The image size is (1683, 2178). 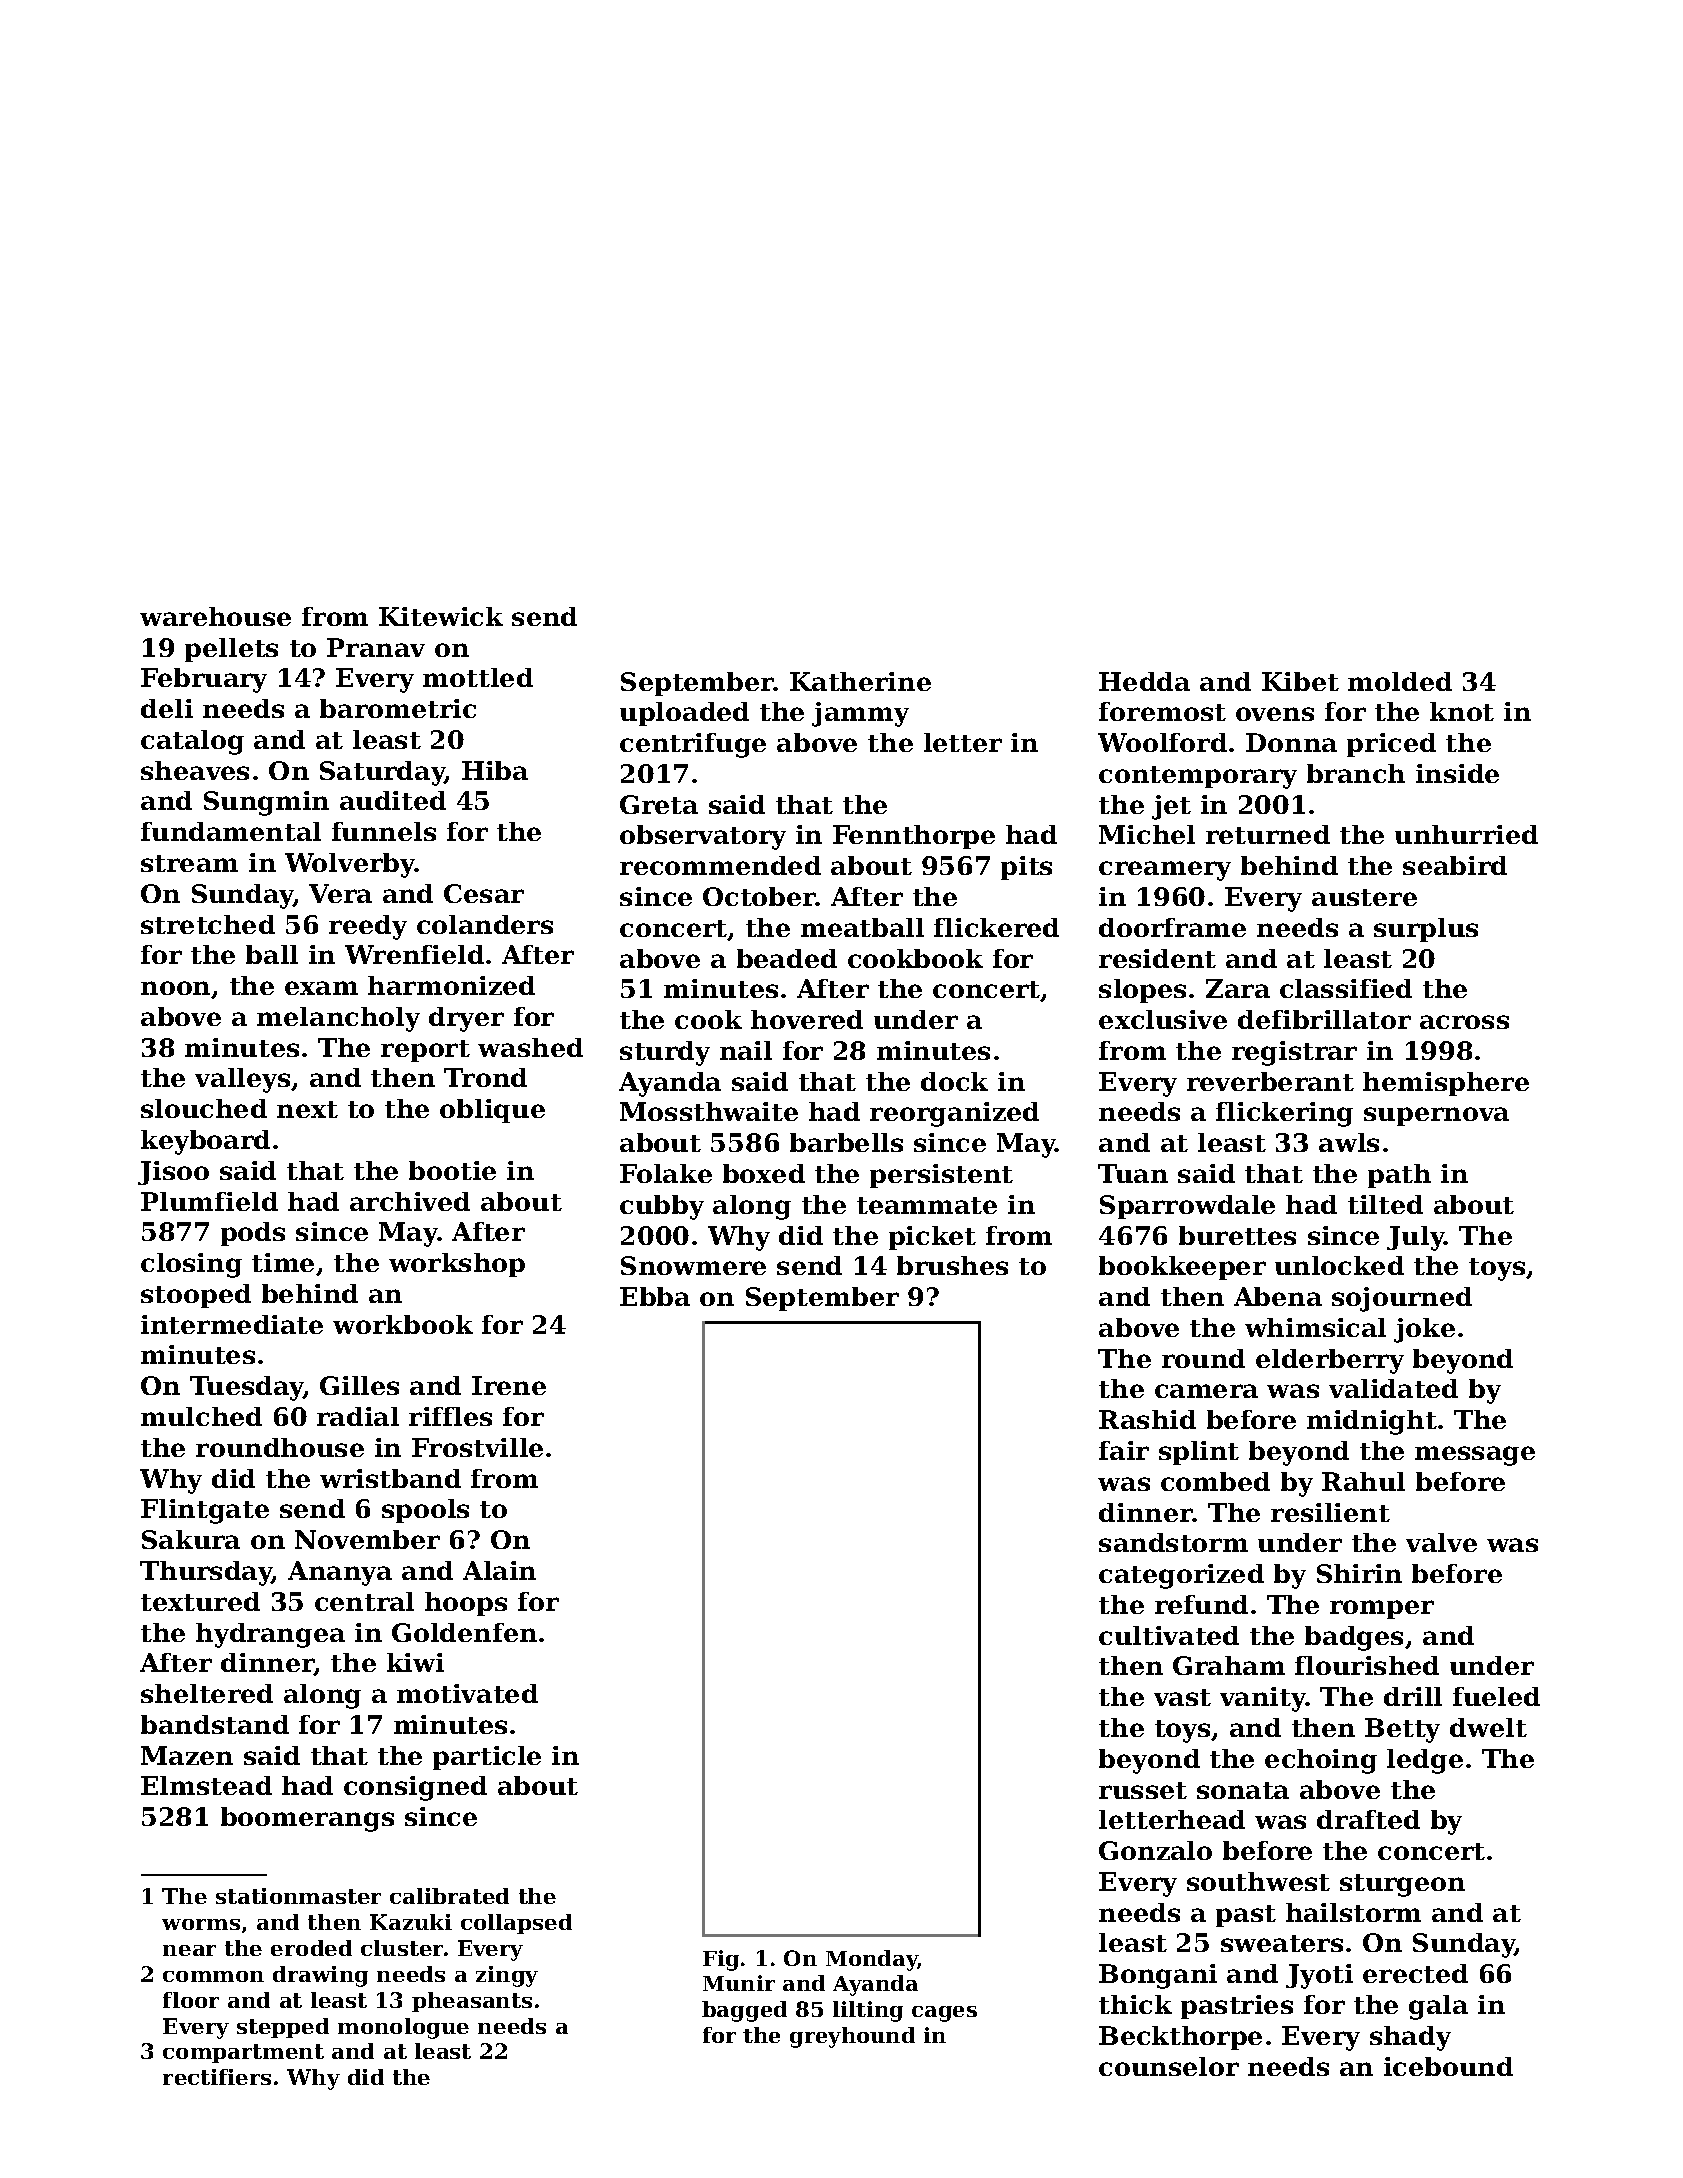 What do you see at coordinates (173, 1173) in the image?
I see `Jisoo` at bounding box center [173, 1173].
